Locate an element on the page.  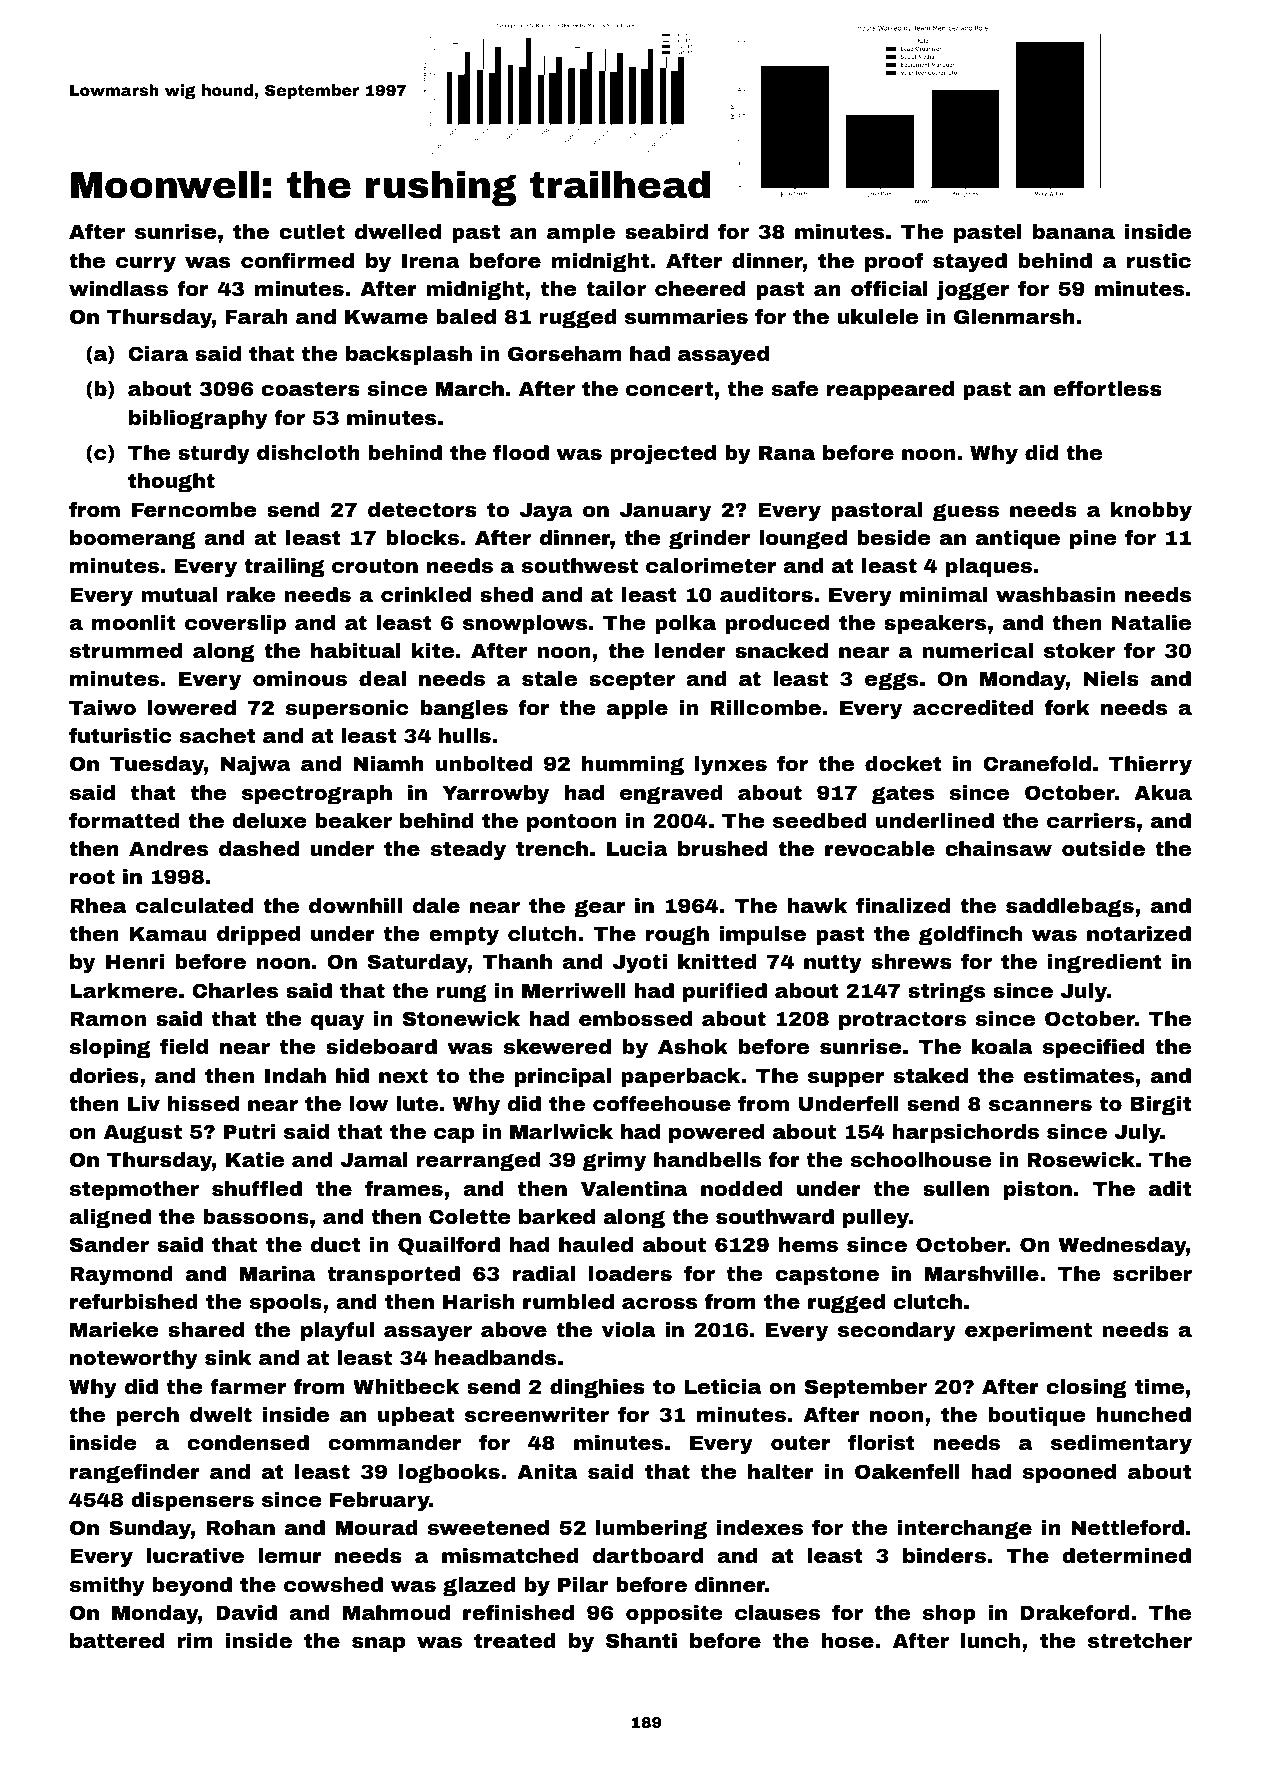
coverslip is located at coordinates (235, 624).
